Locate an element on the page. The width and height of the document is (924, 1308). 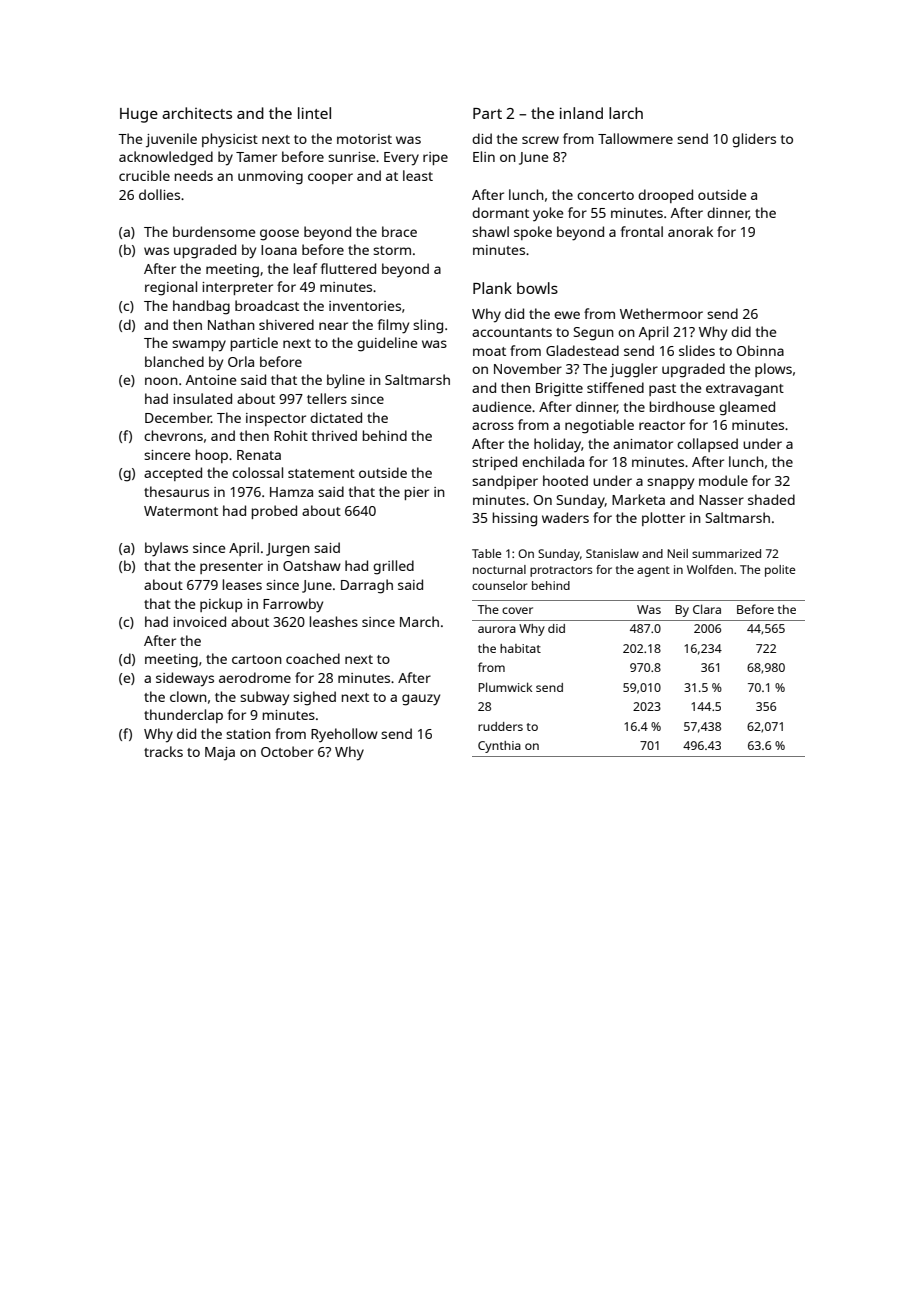
tracks is located at coordinates (163, 751).
